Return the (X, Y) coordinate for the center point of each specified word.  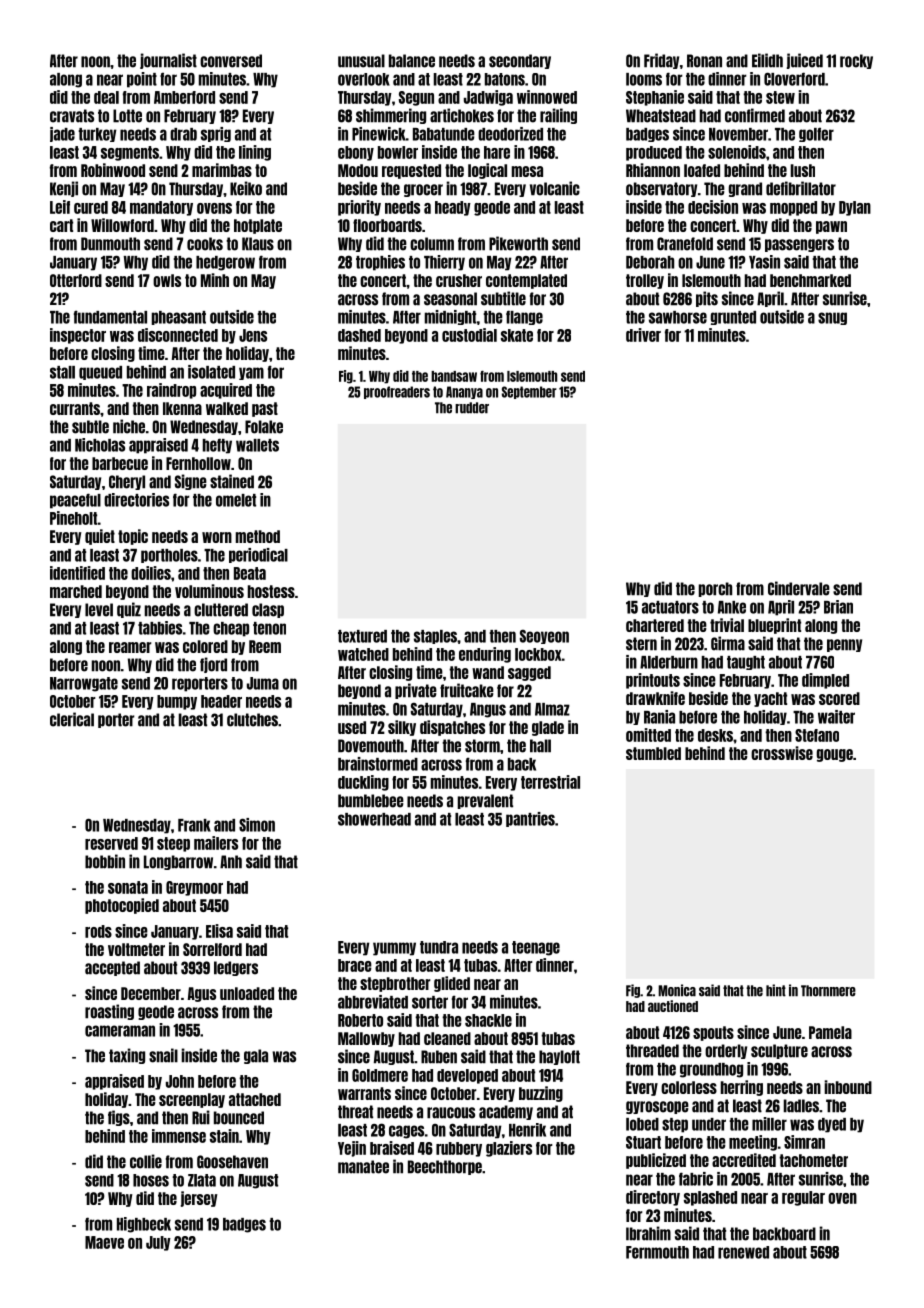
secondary (520, 61)
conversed (231, 61)
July (158, 1243)
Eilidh (767, 60)
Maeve (104, 1242)
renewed (743, 1252)
